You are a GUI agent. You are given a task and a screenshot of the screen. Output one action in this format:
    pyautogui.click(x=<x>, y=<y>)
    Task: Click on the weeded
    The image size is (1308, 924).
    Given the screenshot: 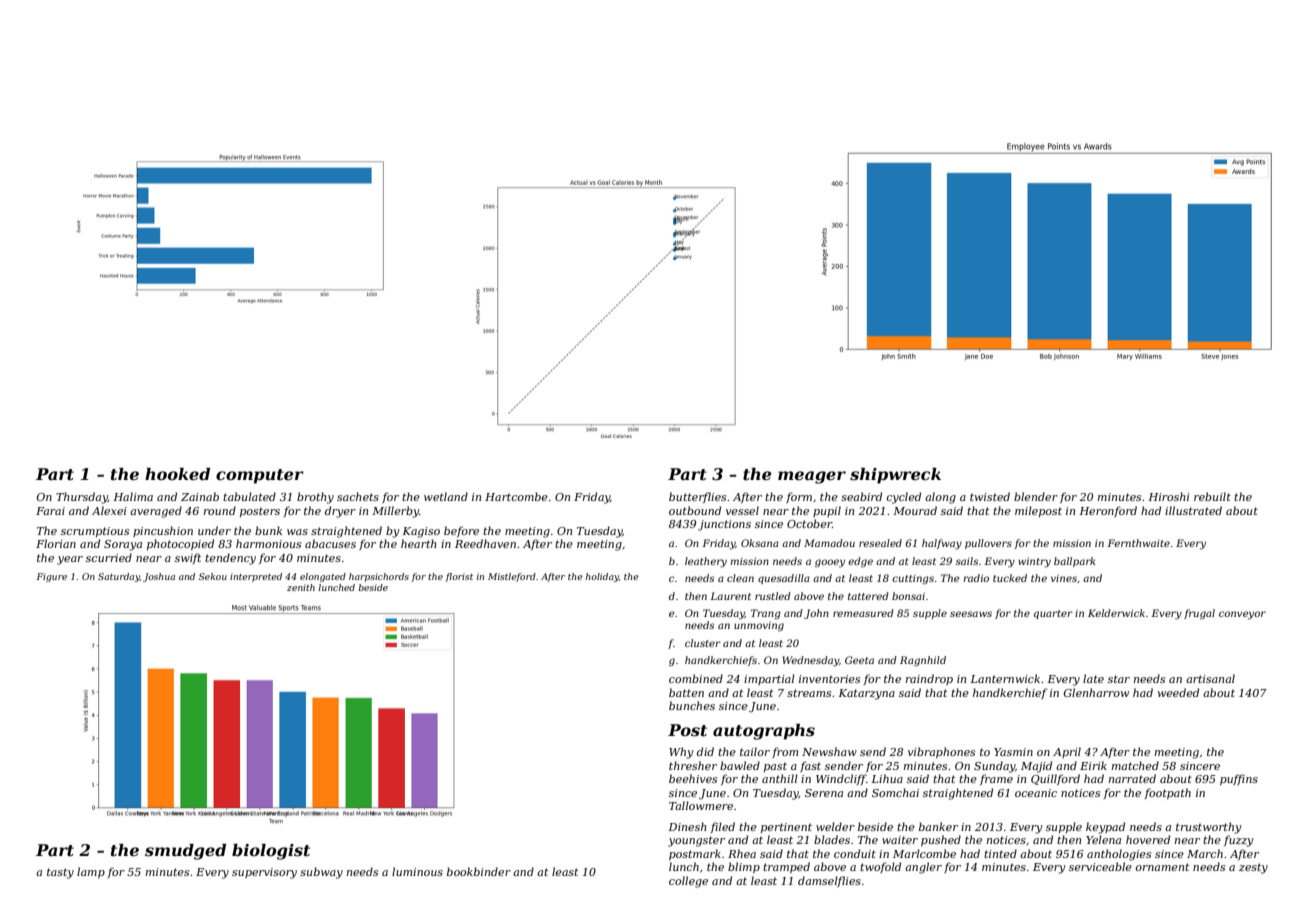 What is the action you would take?
    pyautogui.click(x=1178, y=692)
